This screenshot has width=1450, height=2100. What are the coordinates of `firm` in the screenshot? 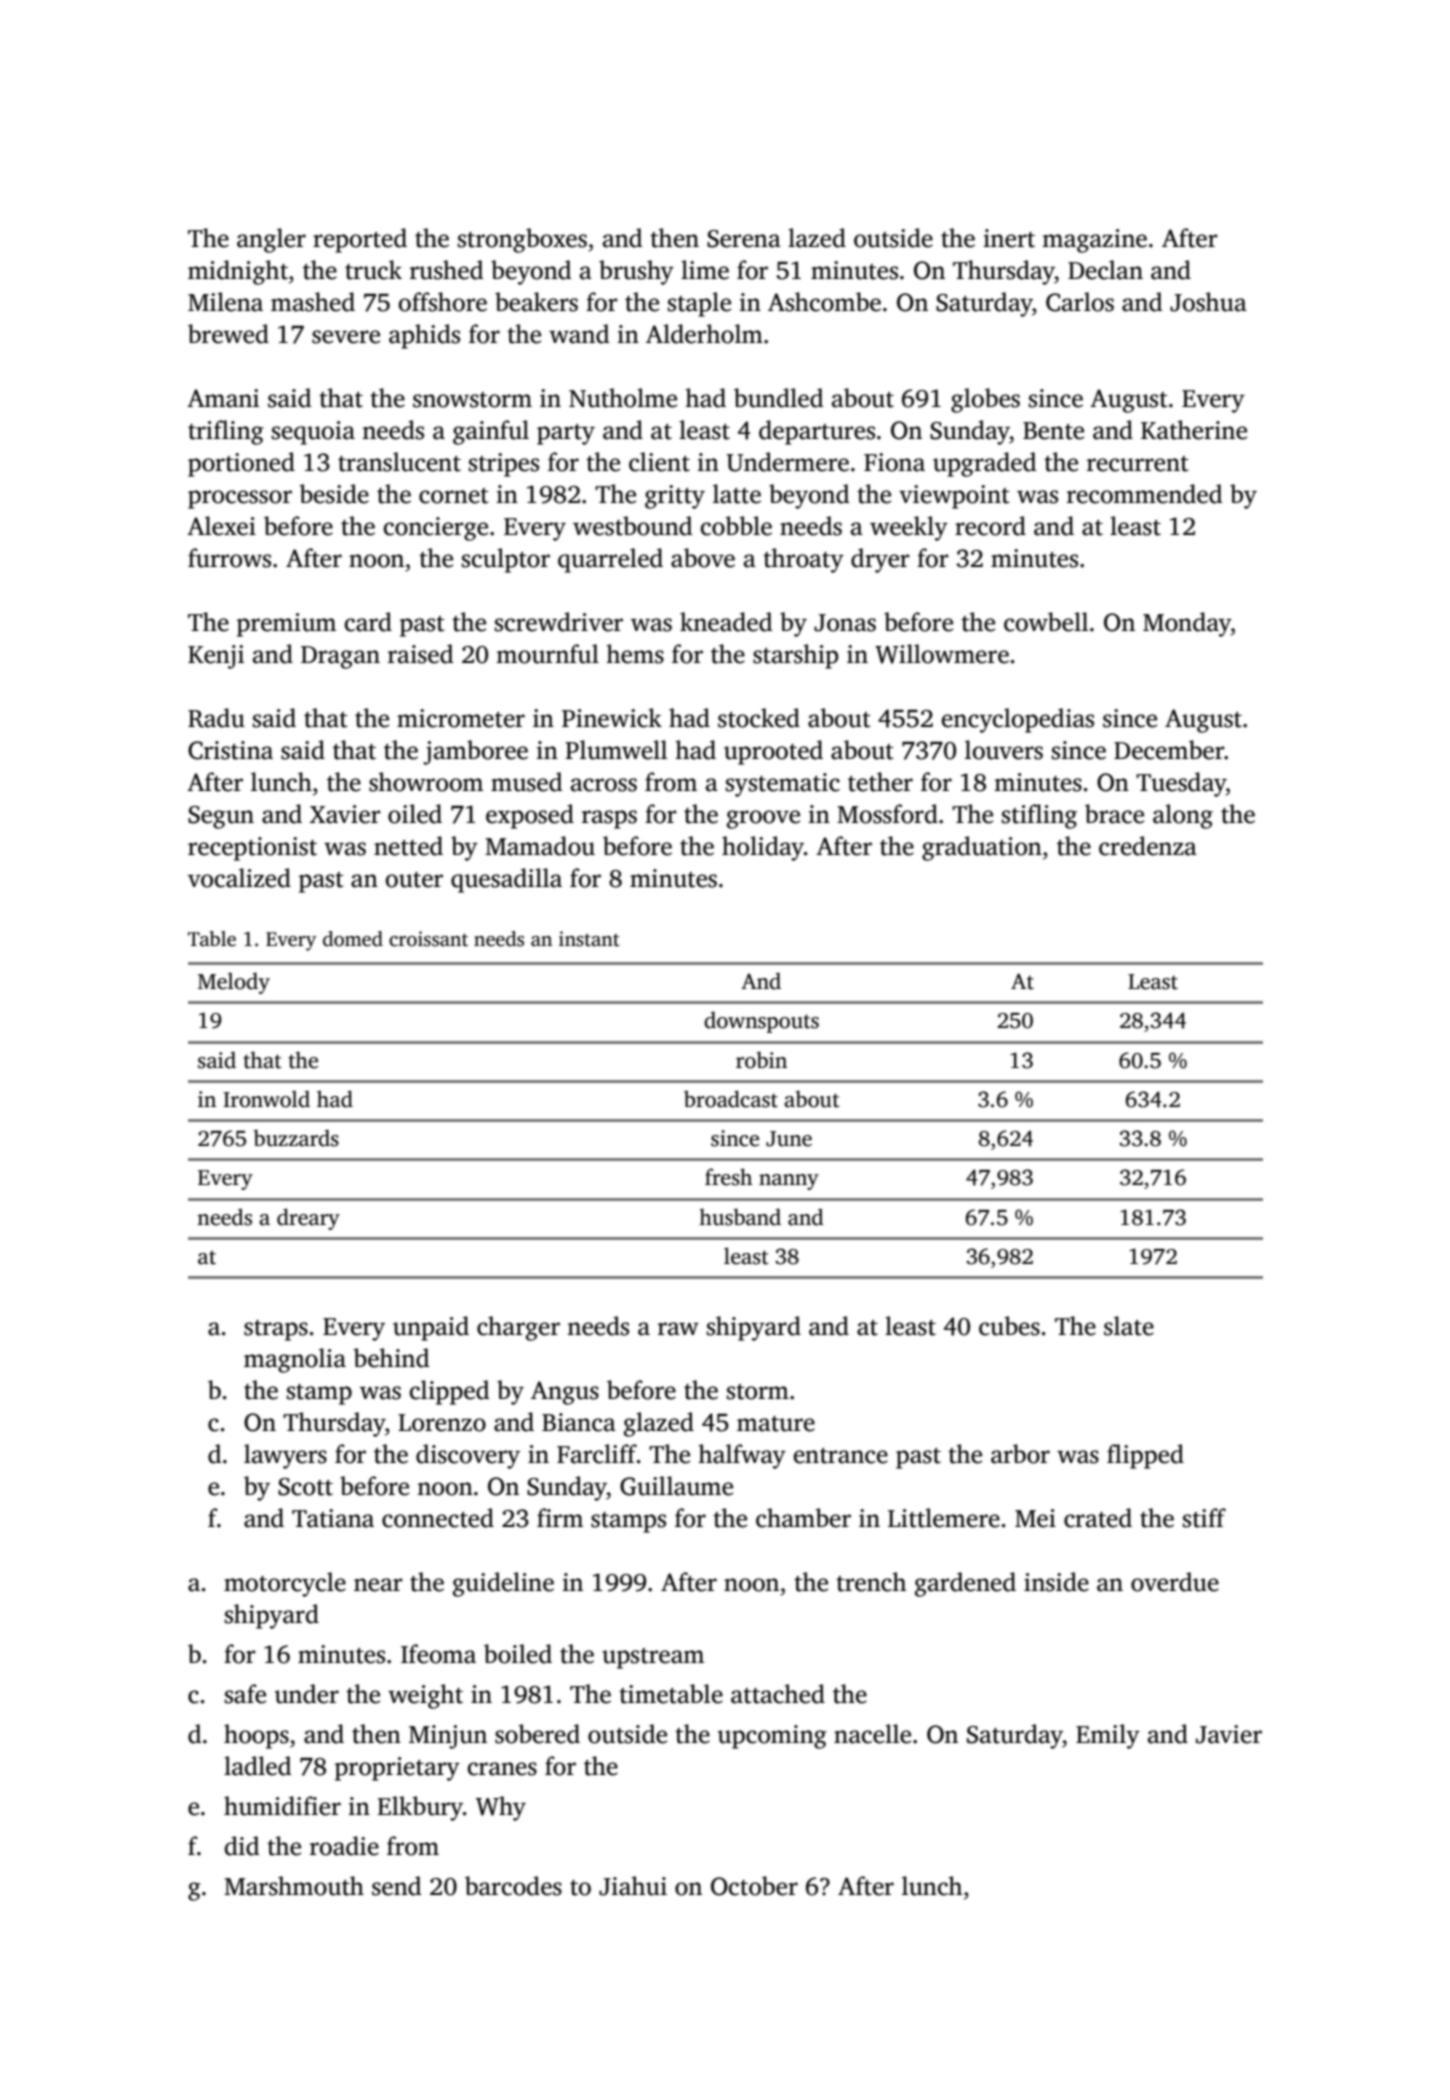 It's located at (560, 1517).
